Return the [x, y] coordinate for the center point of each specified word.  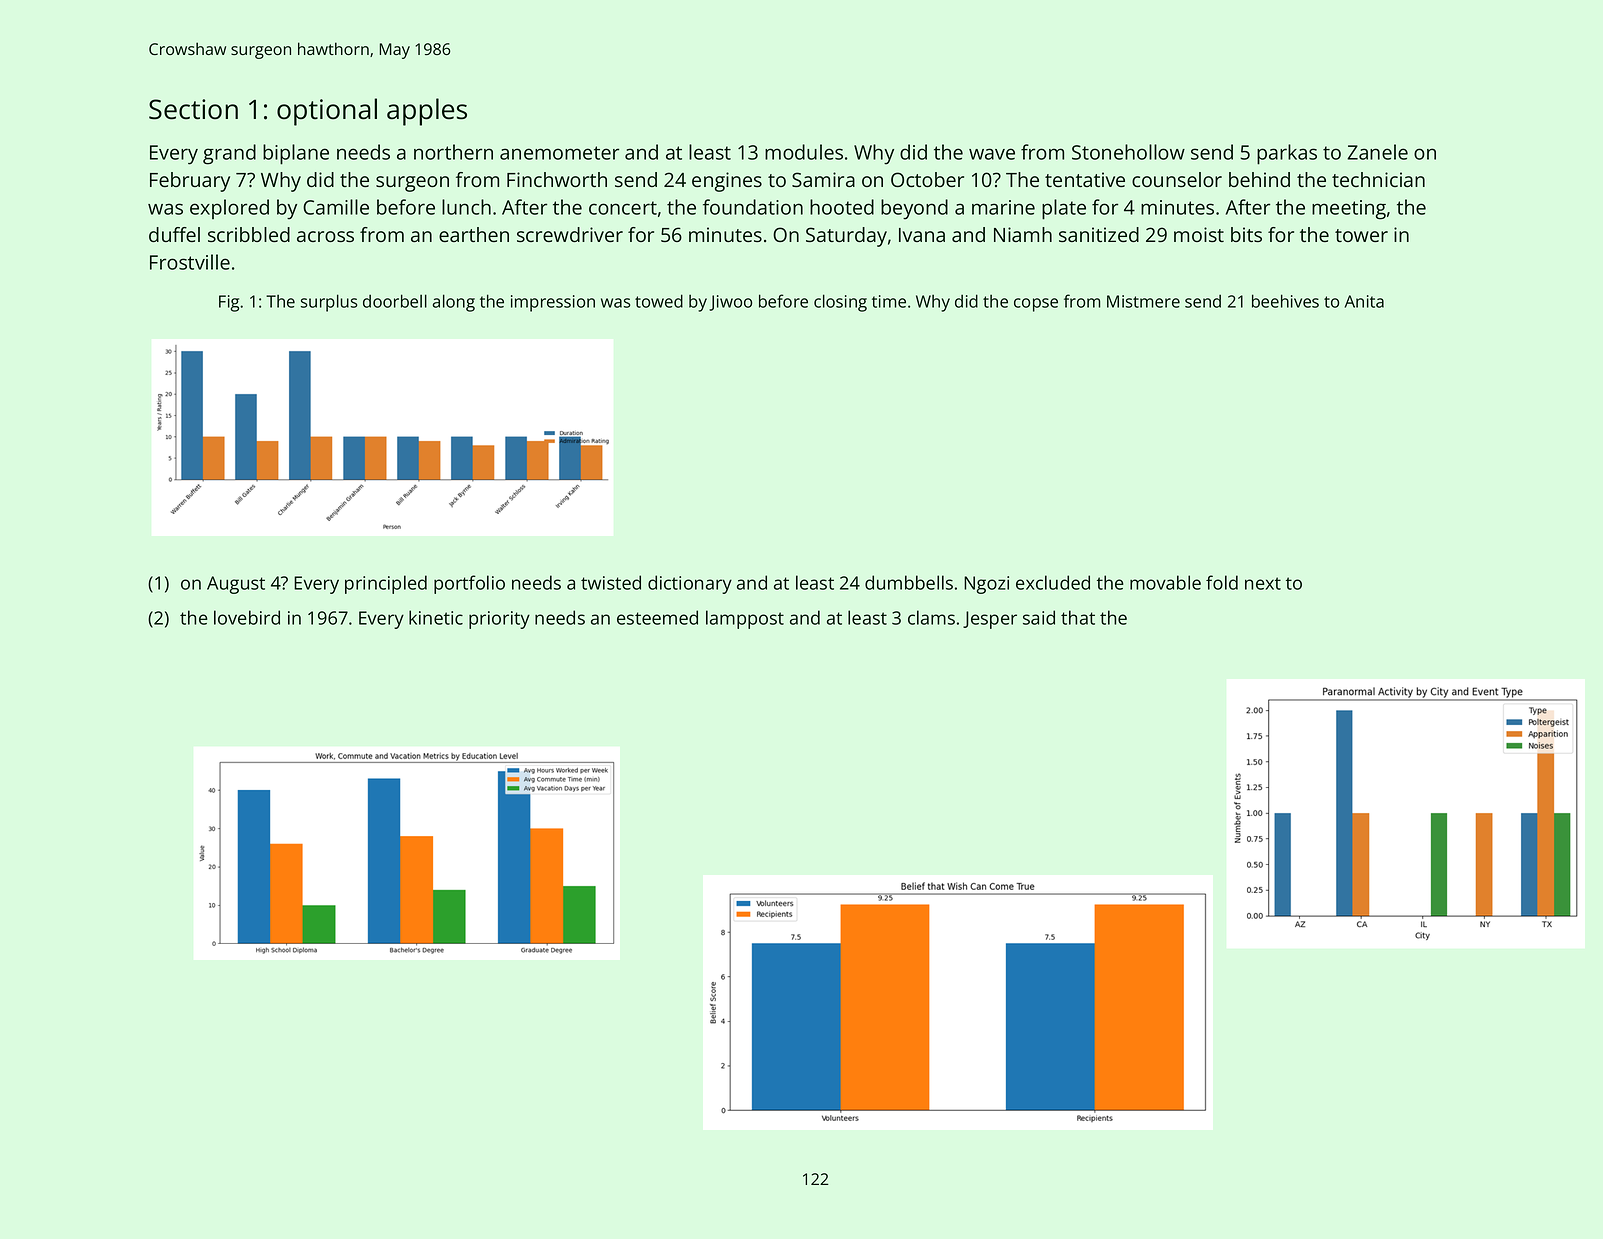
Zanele [1377, 152]
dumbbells [909, 582]
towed [659, 301]
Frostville [190, 262]
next [1263, 583]
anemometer [559, 153]
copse [1036, 305]
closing [840, 303]
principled [386, 584]
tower [1361, 235]
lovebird [247, 617]
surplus [329, 303]
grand [229, 154]
